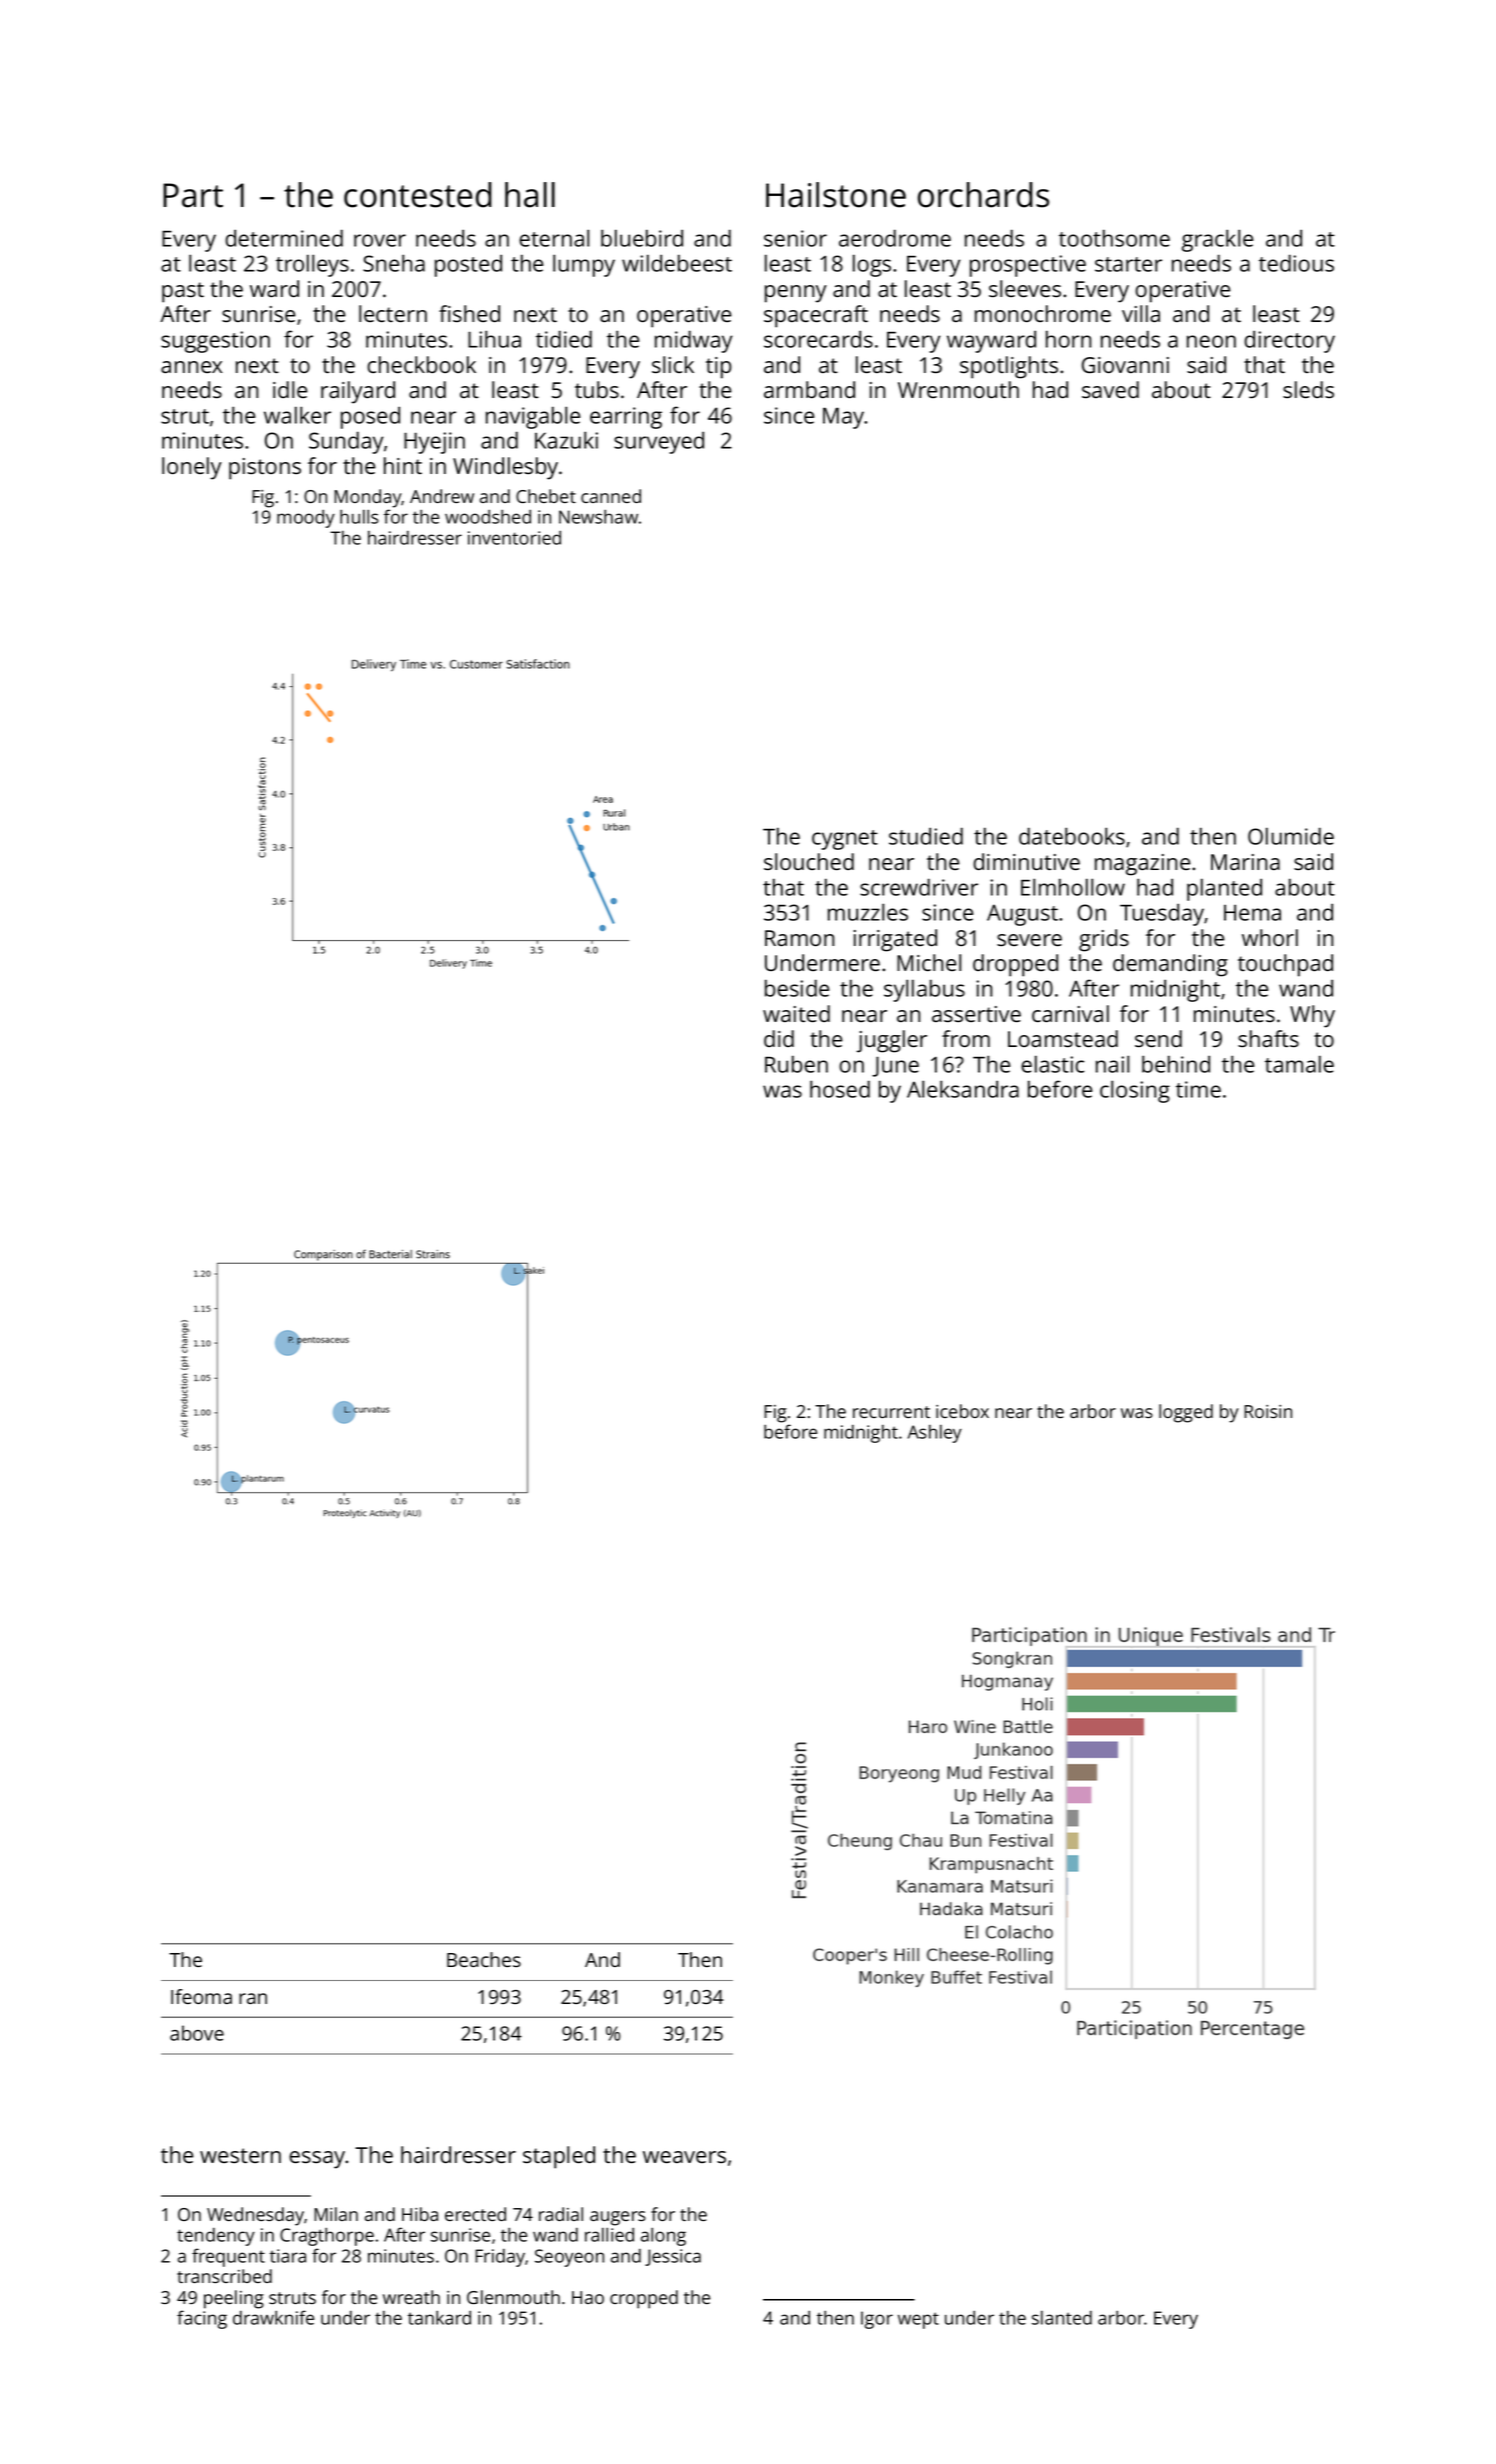 The height and width of the image is (2464, 1496). Describe the element at coordinates (983, 195) in the image. I see `orchards` at that location.
